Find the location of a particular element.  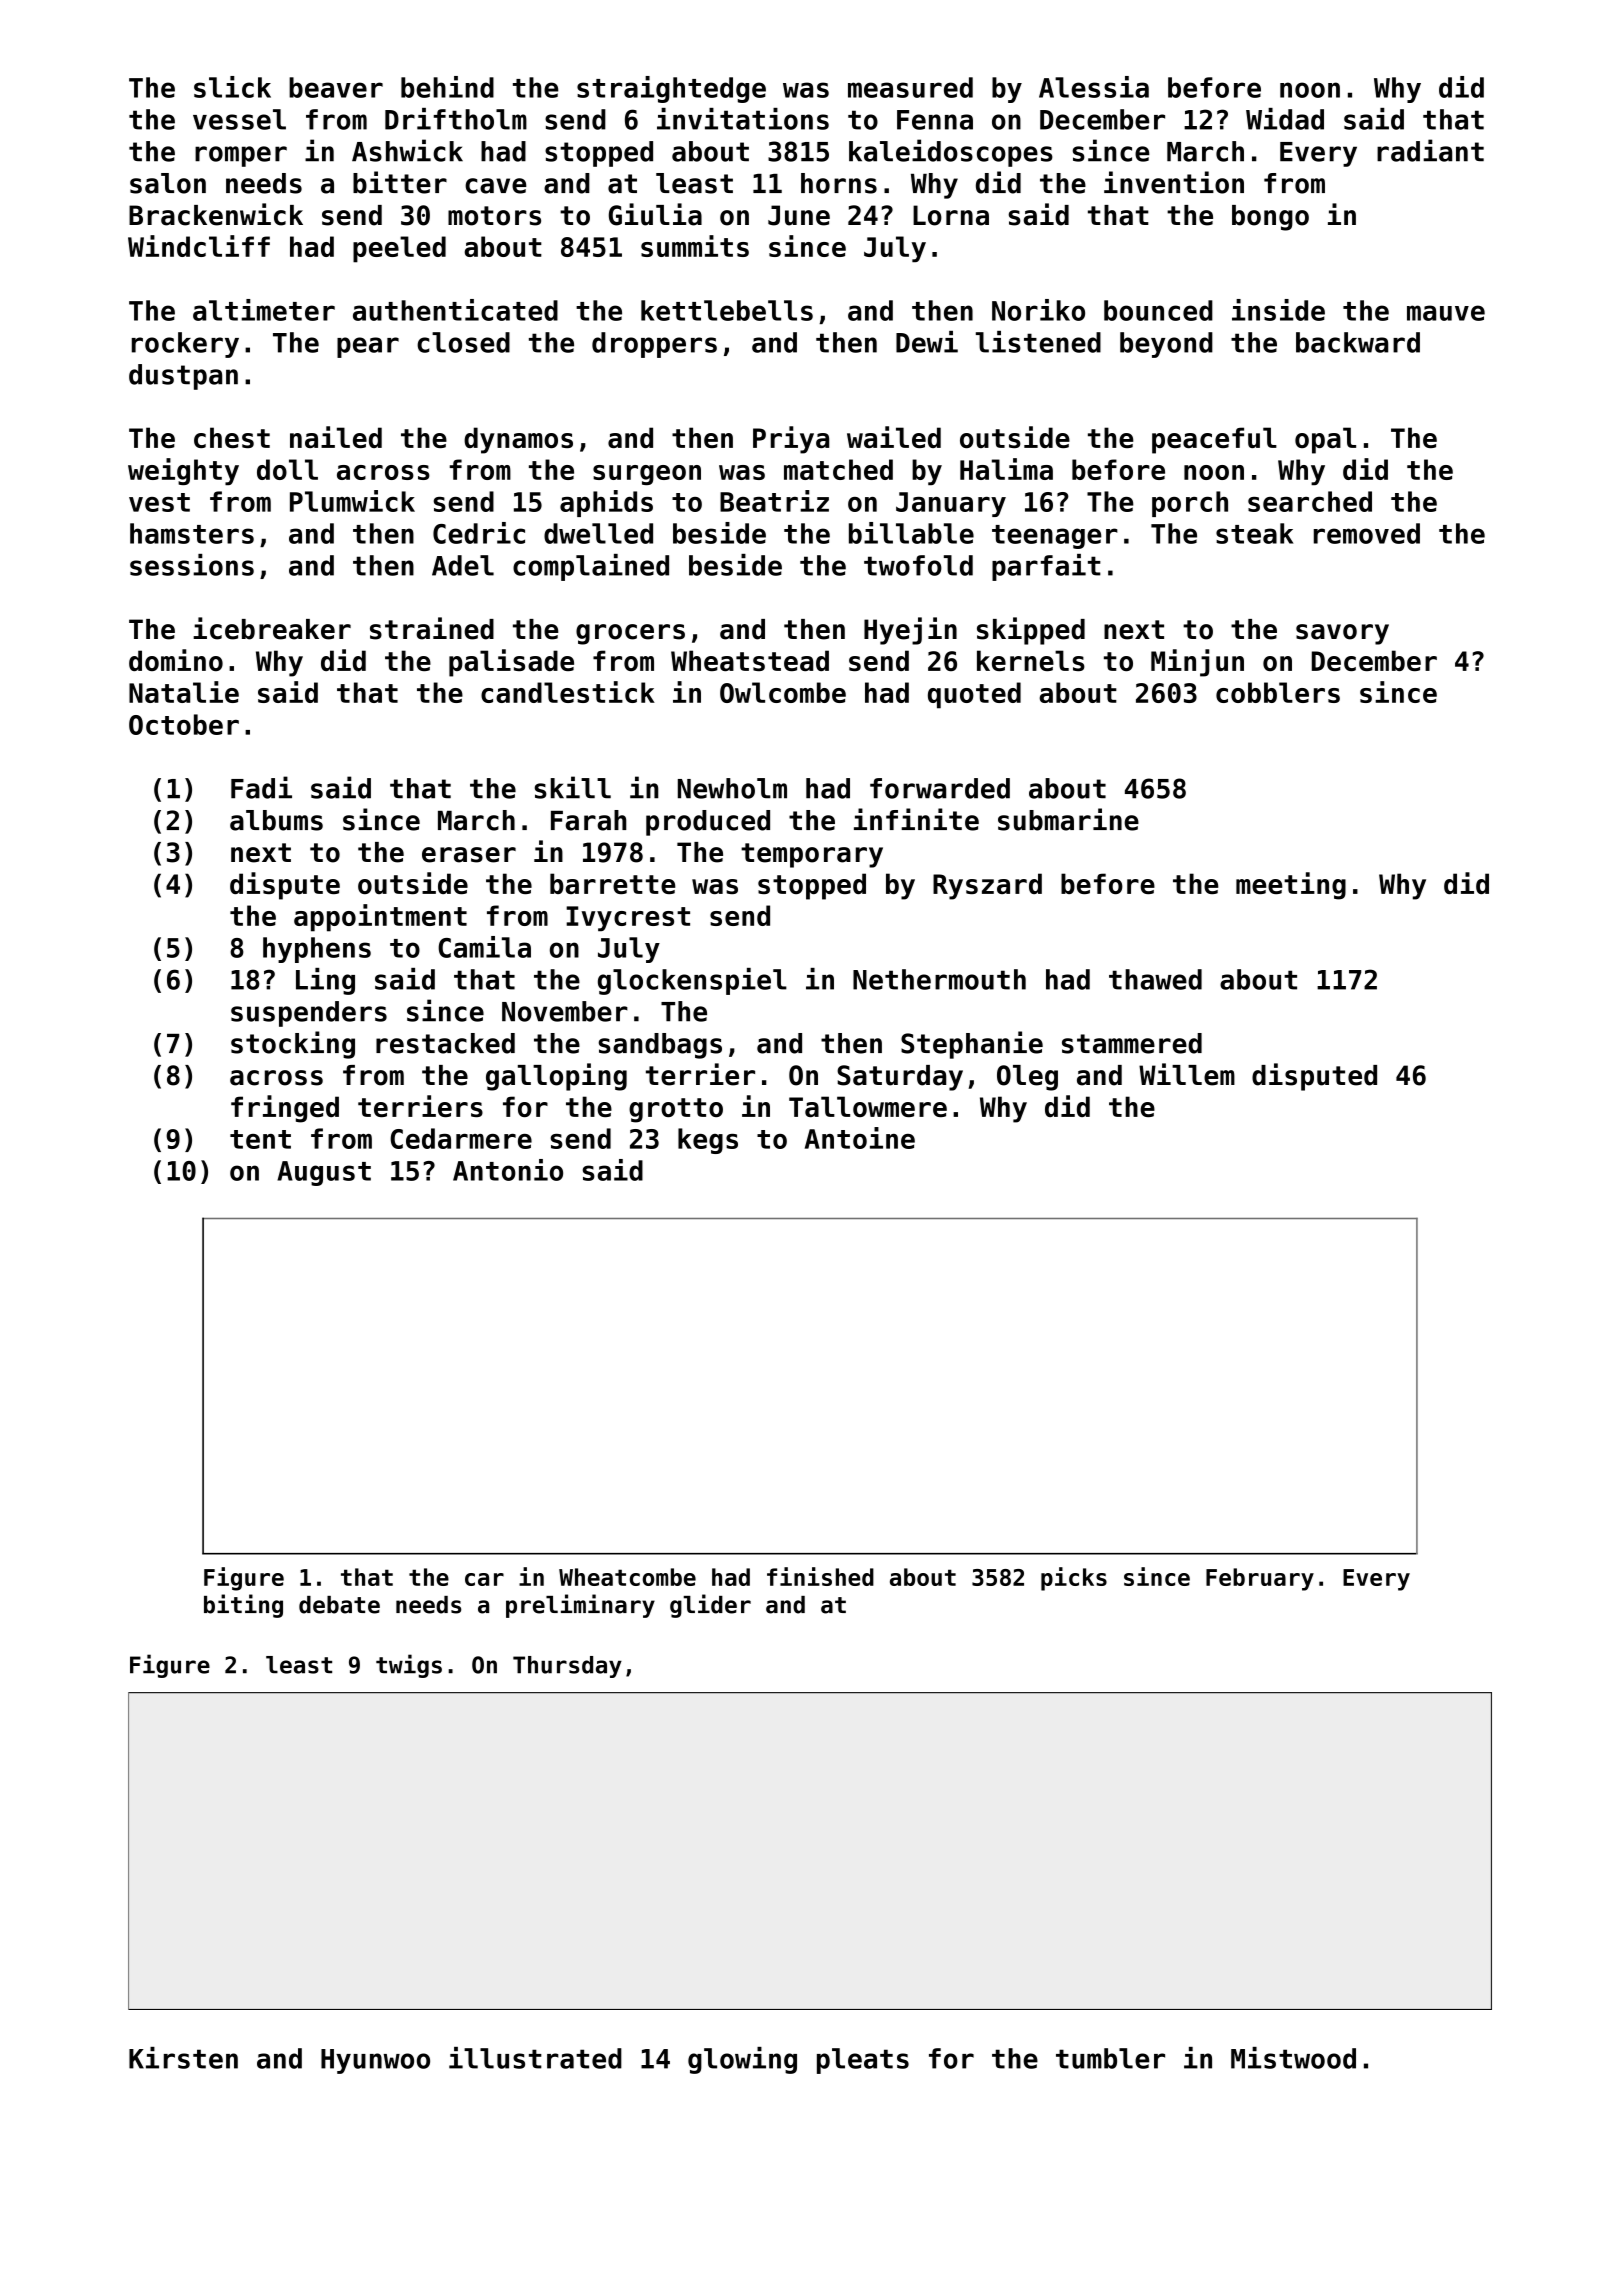

picks is located at coordinates (1074, 1579).
